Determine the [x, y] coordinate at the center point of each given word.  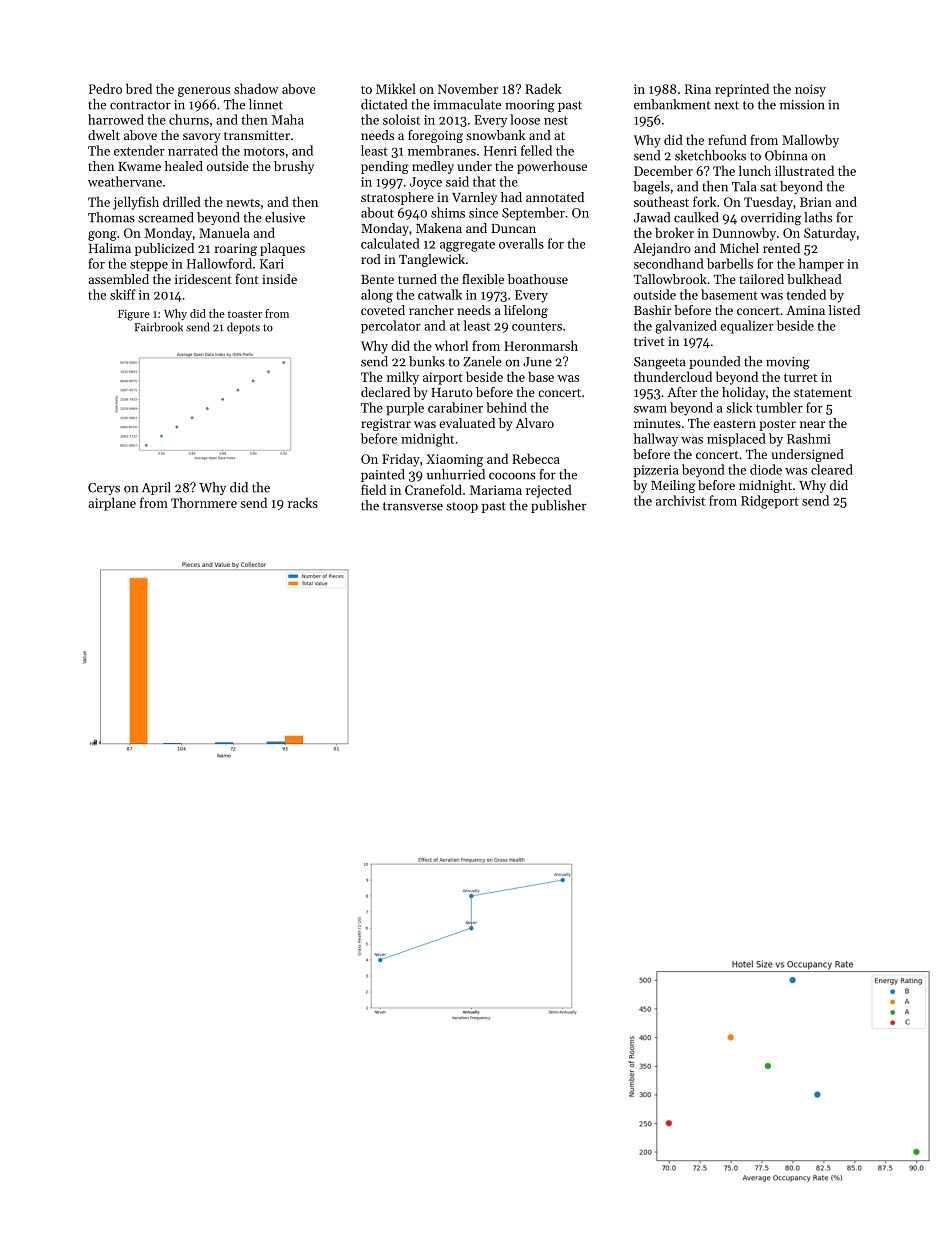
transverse [413, 506]
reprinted [742, 90]
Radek [543, 88]
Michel [739, 248]
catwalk [440, 294]
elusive [285, 217]
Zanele [482, 361]
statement [823, 393]
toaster [245, 314]
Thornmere [204, 502]
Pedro [105, 88]
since [483, 213]
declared [385, 392]
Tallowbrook [670, 279]
